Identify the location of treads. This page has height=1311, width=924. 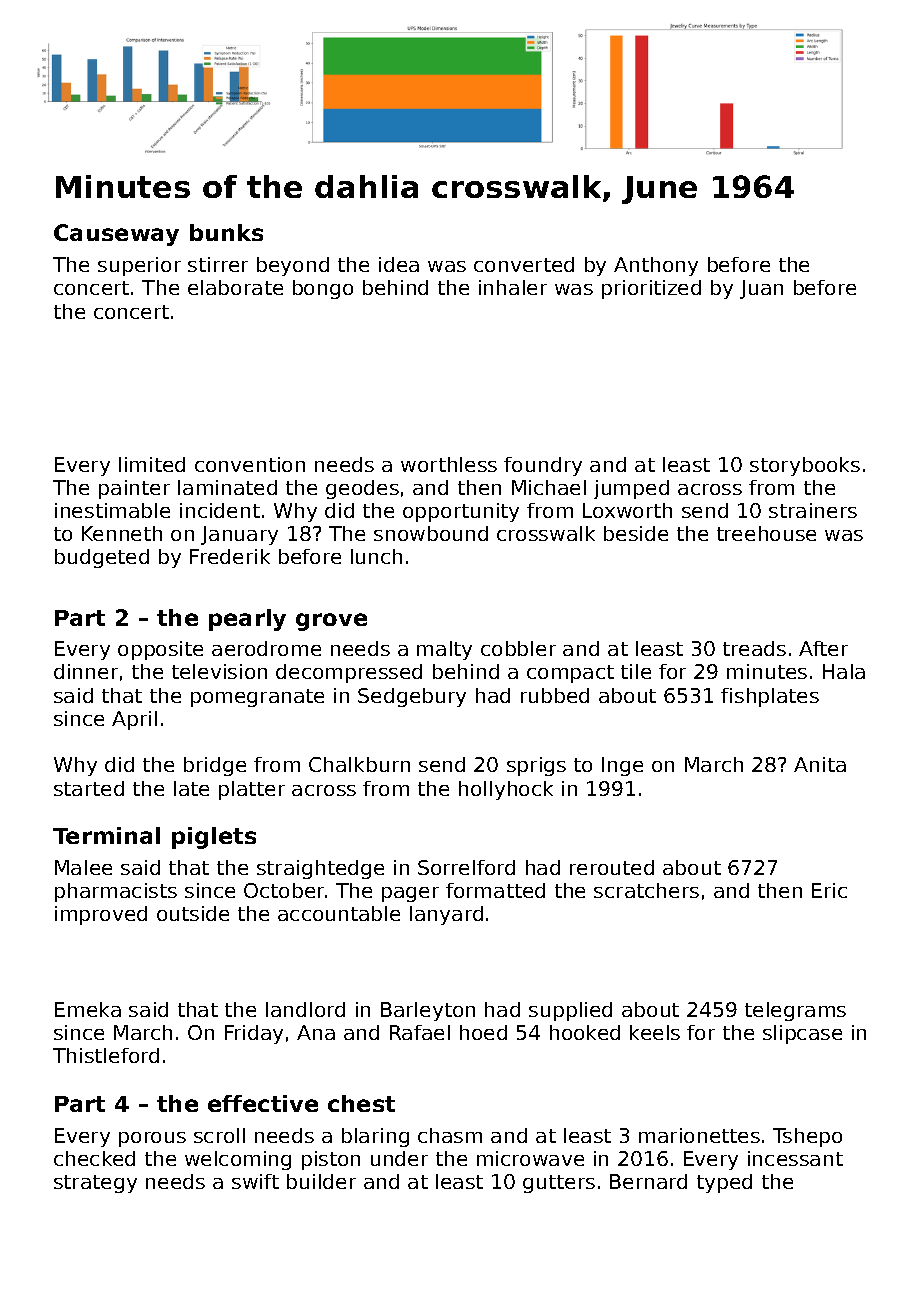
(754, 648).
